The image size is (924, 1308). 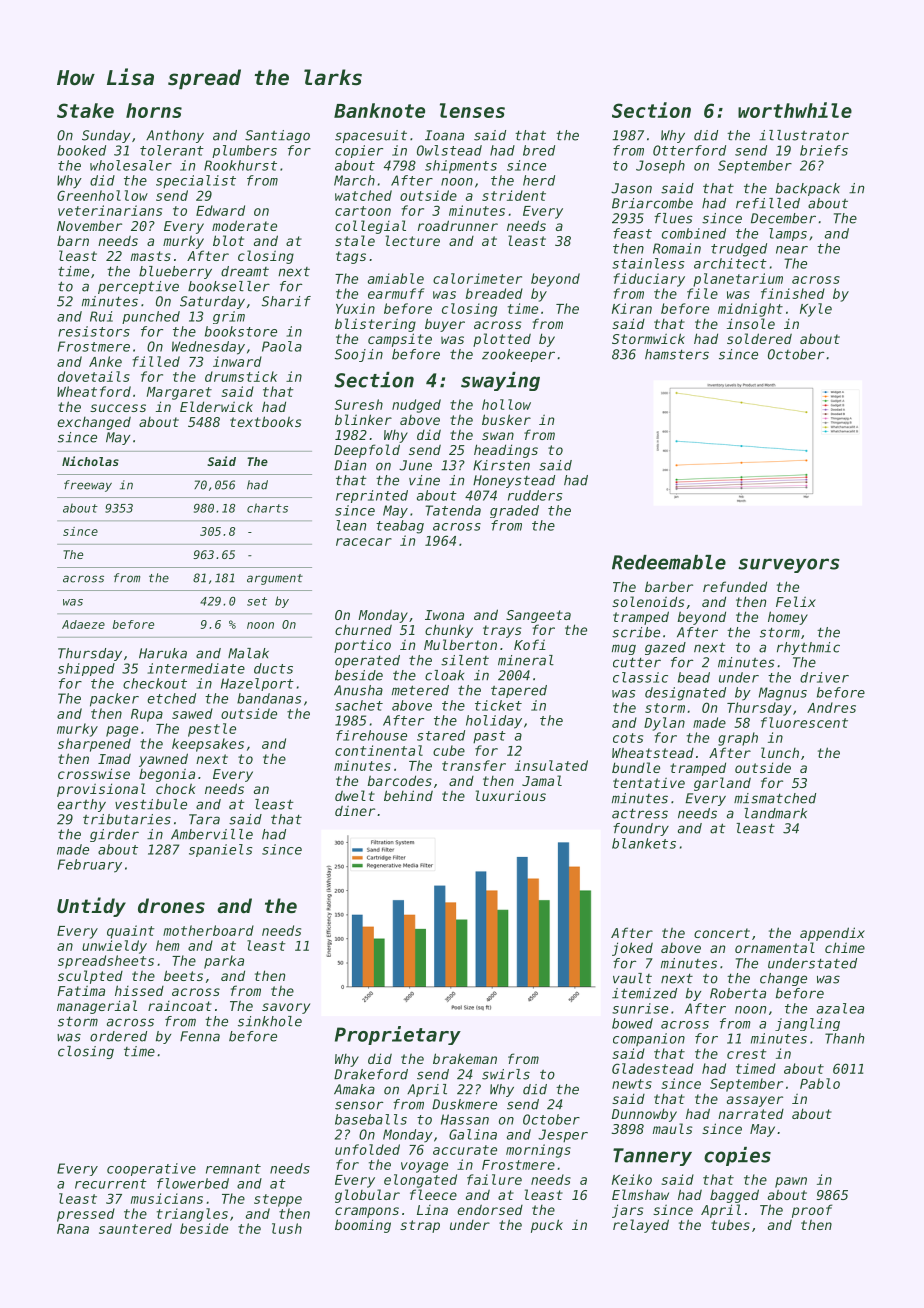 I want to click on puck, so click(x=547, y=1226).
